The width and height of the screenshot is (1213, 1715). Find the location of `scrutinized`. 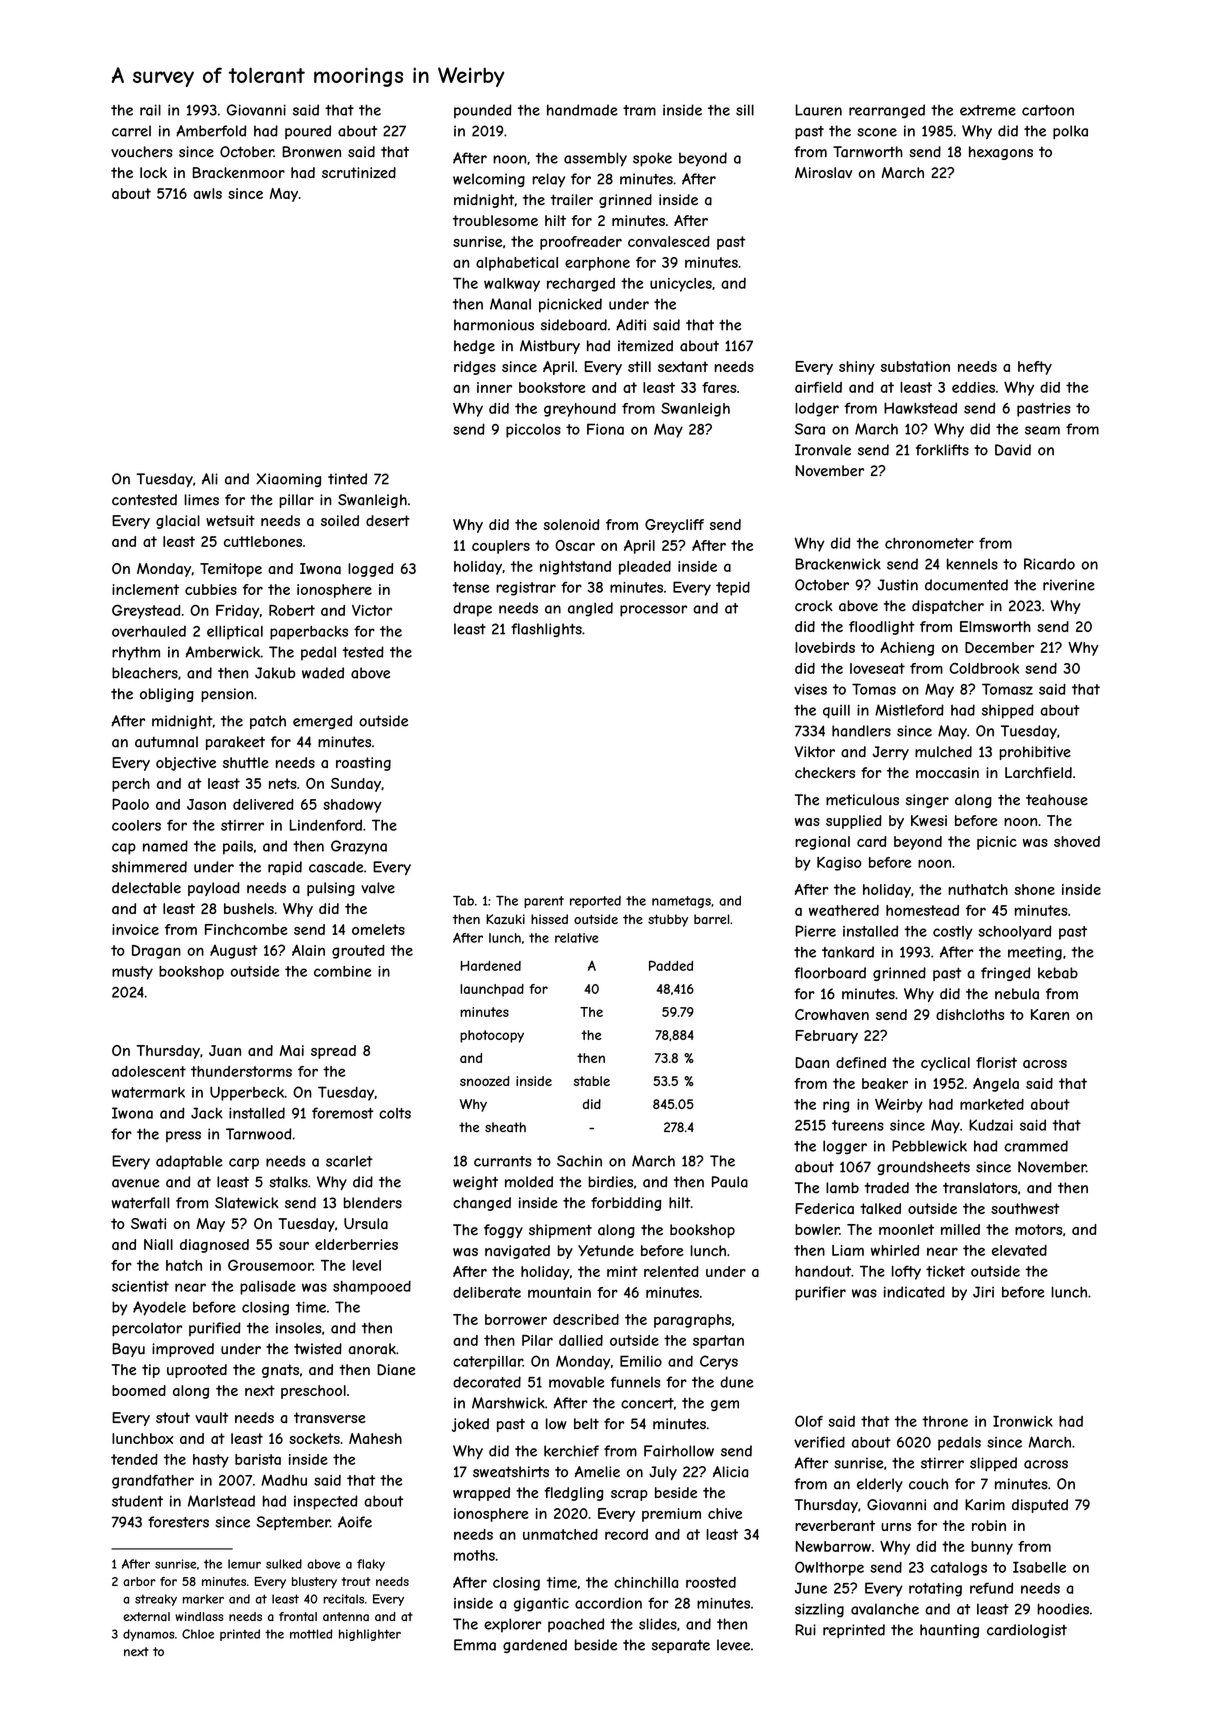

scrutinized is located at coordinates (359, 172).
